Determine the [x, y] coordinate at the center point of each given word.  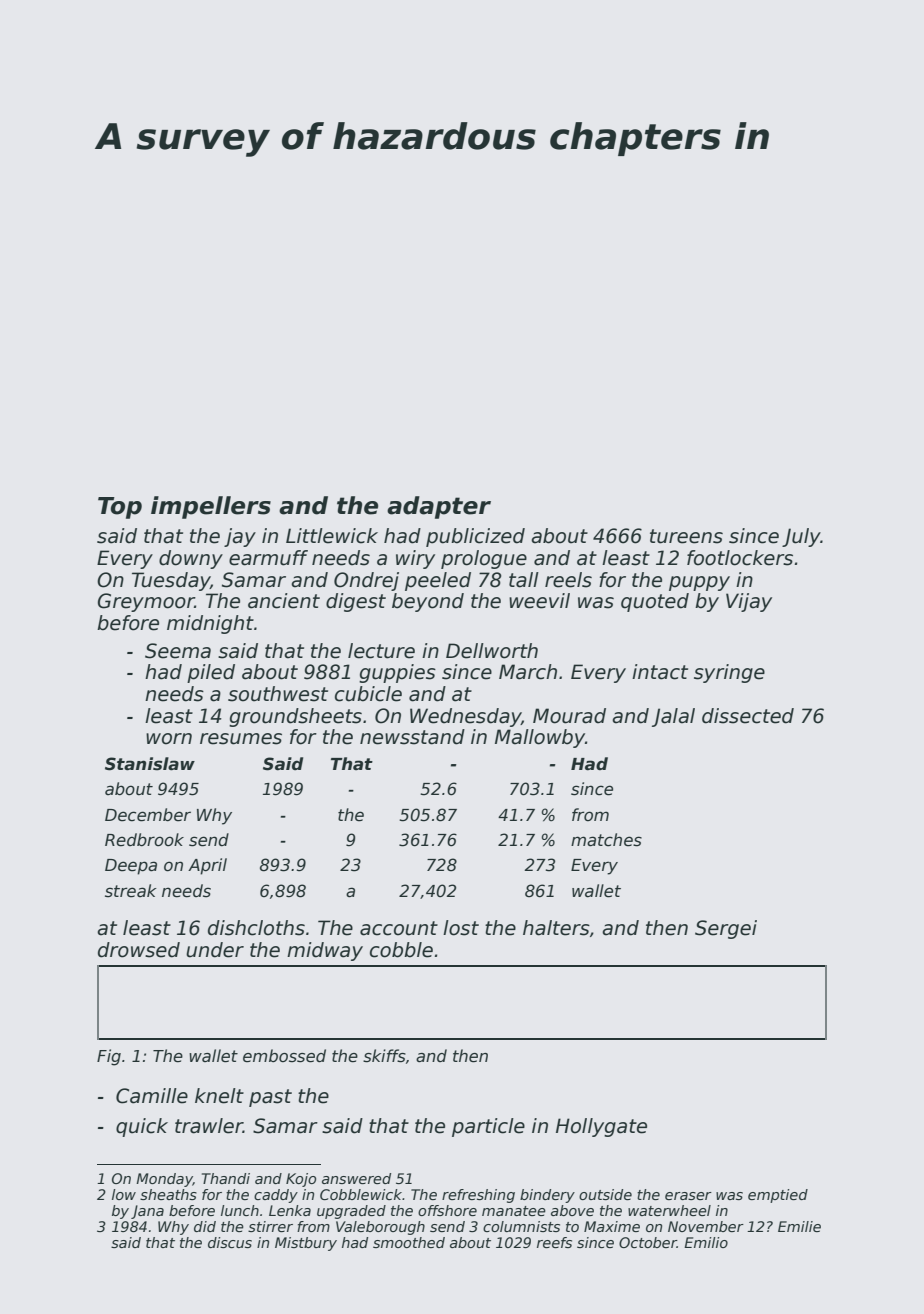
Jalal [673, 717]
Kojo [301, 1180]
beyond [428, 602]
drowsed [139, 950]
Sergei [726, 929]
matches [606, 840]
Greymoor [146, 602]
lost [461, 928]
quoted [655, 602]
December [148, 815]
